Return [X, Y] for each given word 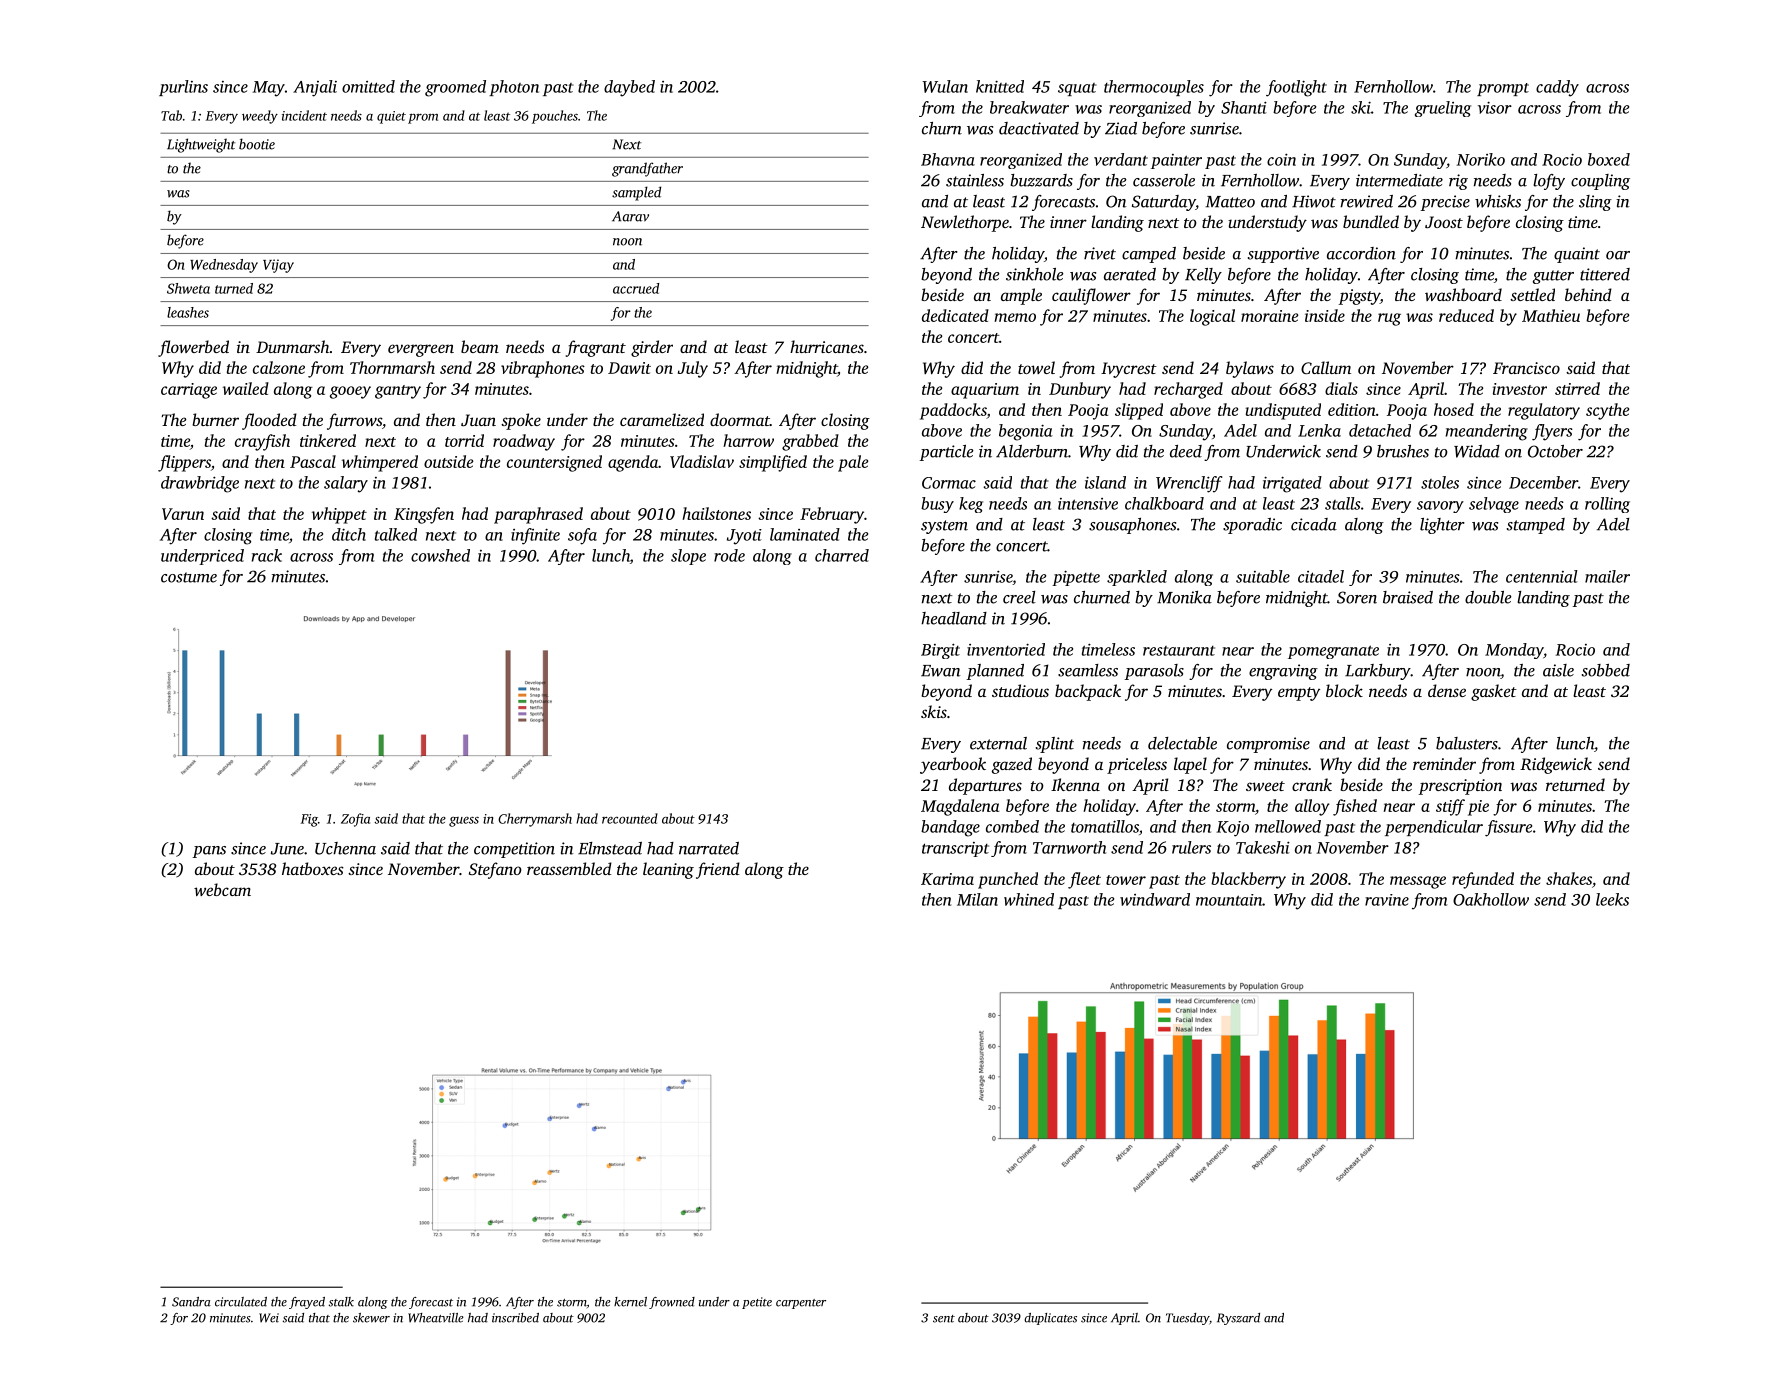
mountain [1229, 900]
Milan [977, 899]
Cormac [949, 483]
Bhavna [948, 159]
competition [514, 850]
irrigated [1292, 484]
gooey [350, 392]
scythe [1607, 411]
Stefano [495, 870]
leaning [668, 870]
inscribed [515, 1318]
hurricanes [827, 346]
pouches [555, 117]
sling [1595, 203]
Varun [183, 514]
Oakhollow [1491, 899]
